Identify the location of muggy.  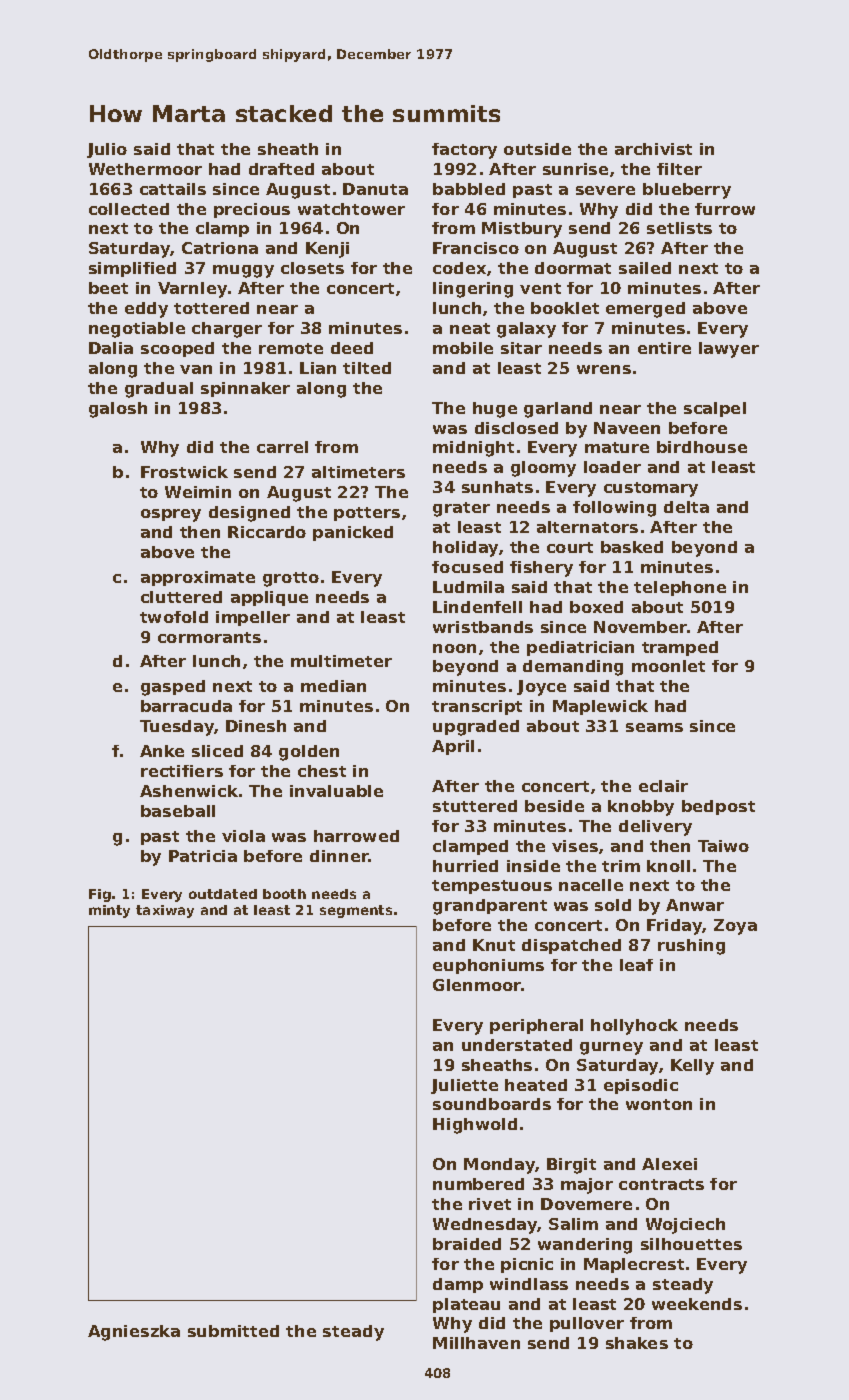
(243, 271).
